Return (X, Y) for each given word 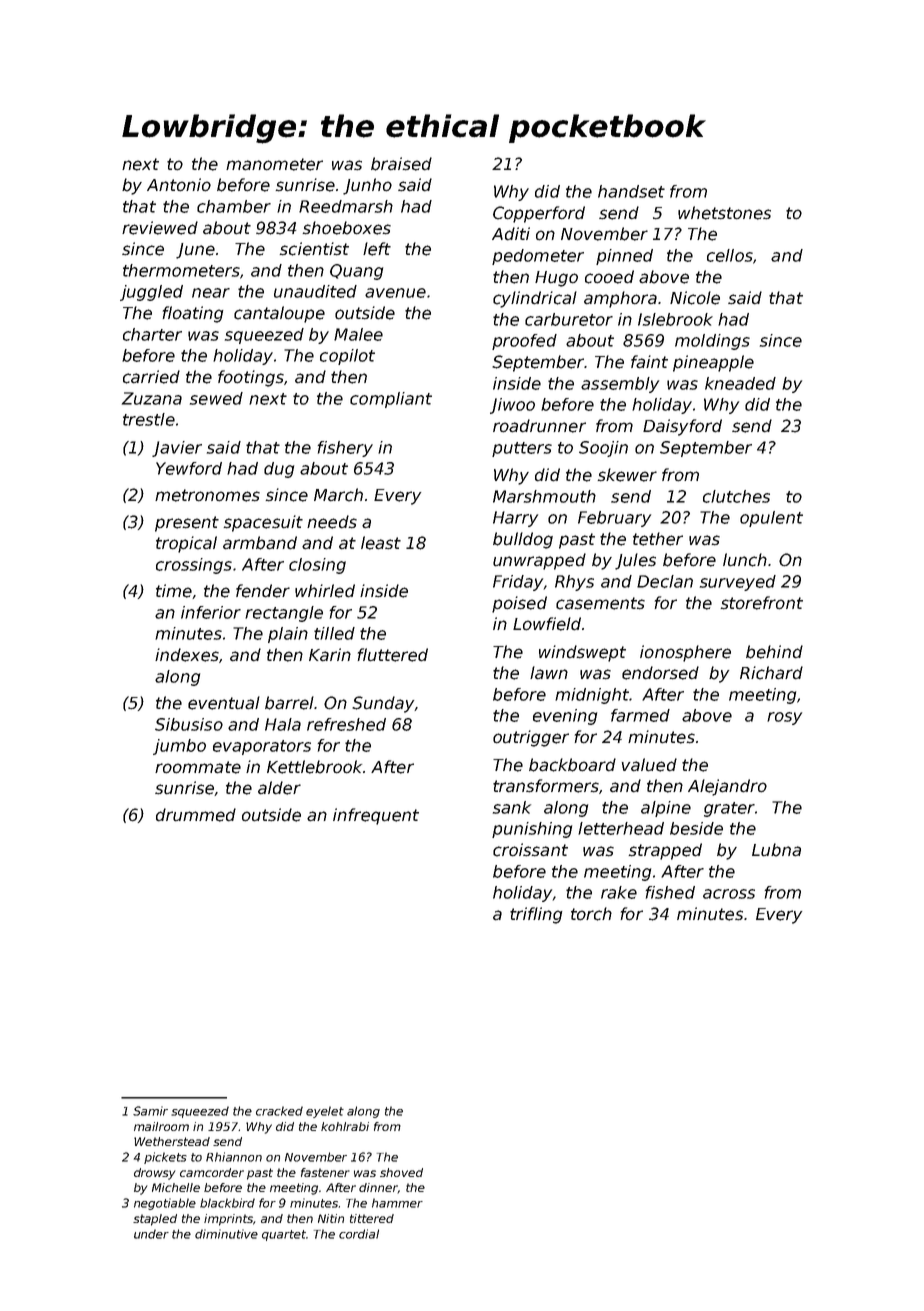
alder (279, 788)
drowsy (155, 1174)
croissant (530, 850)
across (729, 894)
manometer (274, 164)
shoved (401, 1172)
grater (729, 809)
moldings (712, 342)
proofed (524, 342)
